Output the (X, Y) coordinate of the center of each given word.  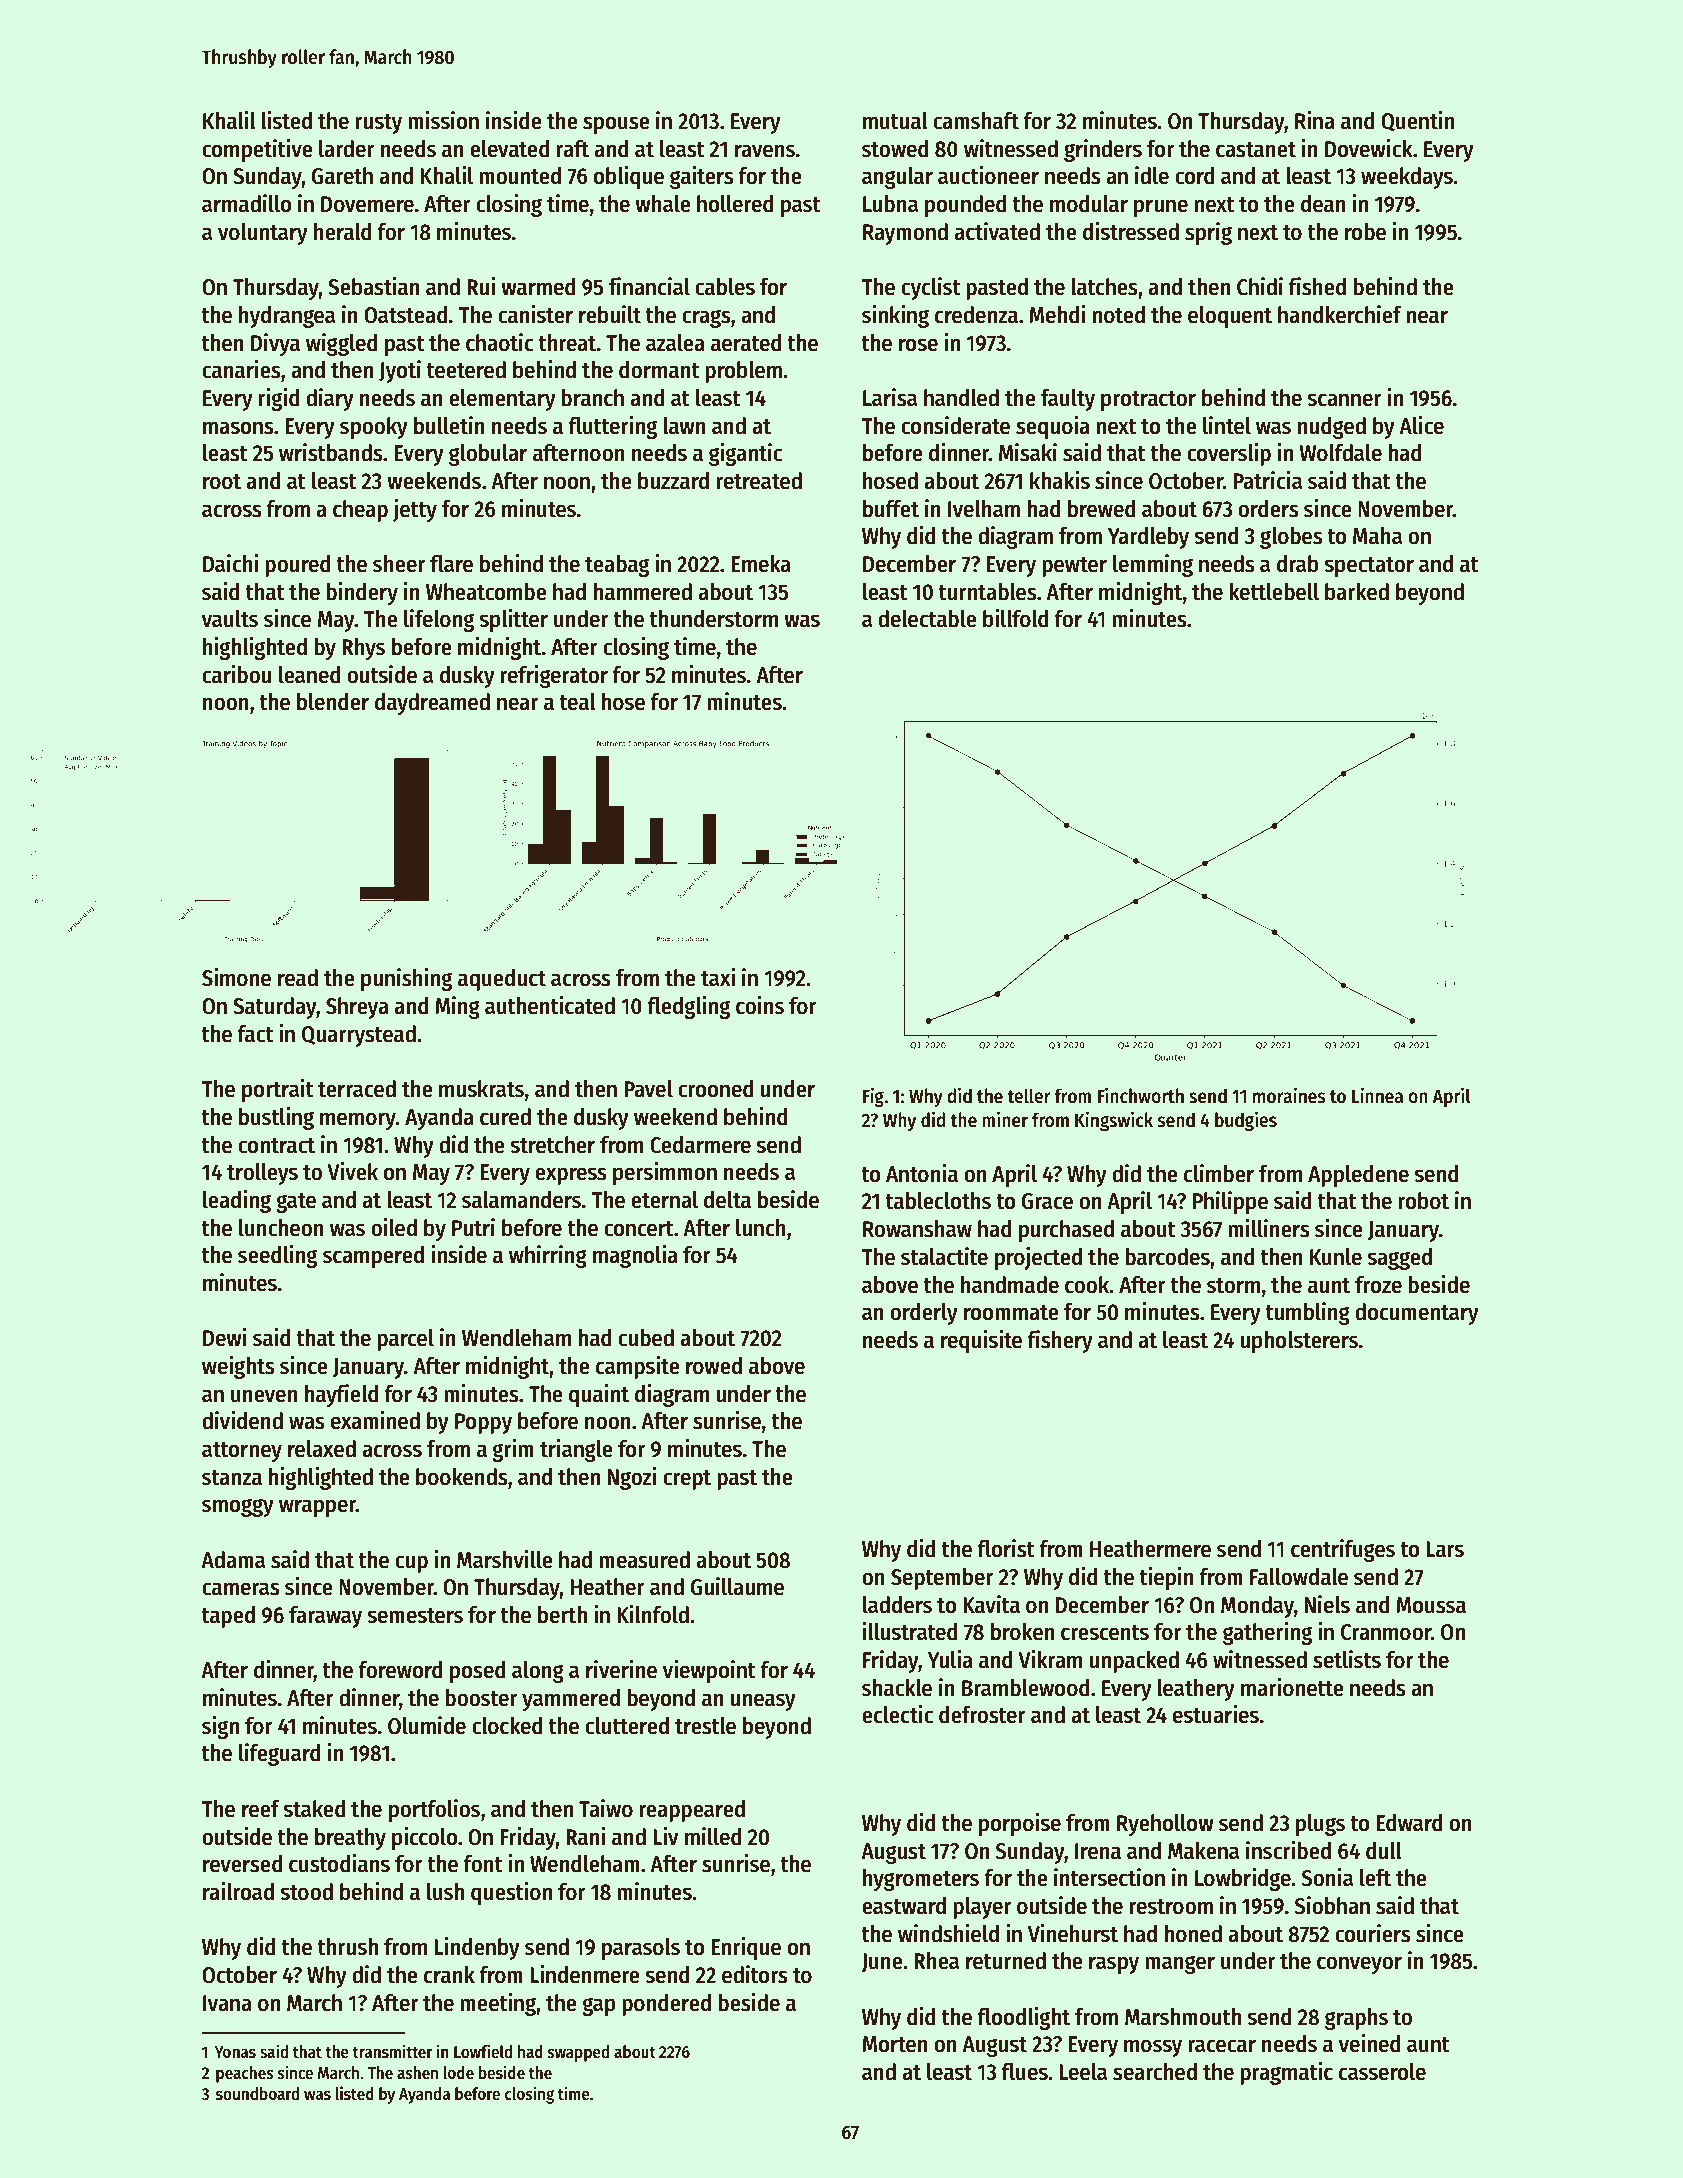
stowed (895, 149)
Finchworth (1141, 1095)
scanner (1344, 400)
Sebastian (374, 286)
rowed (714, 1366)
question (511, 1893)
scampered (373, 1257)
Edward (1409, 1823)
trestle (705, 1726)
